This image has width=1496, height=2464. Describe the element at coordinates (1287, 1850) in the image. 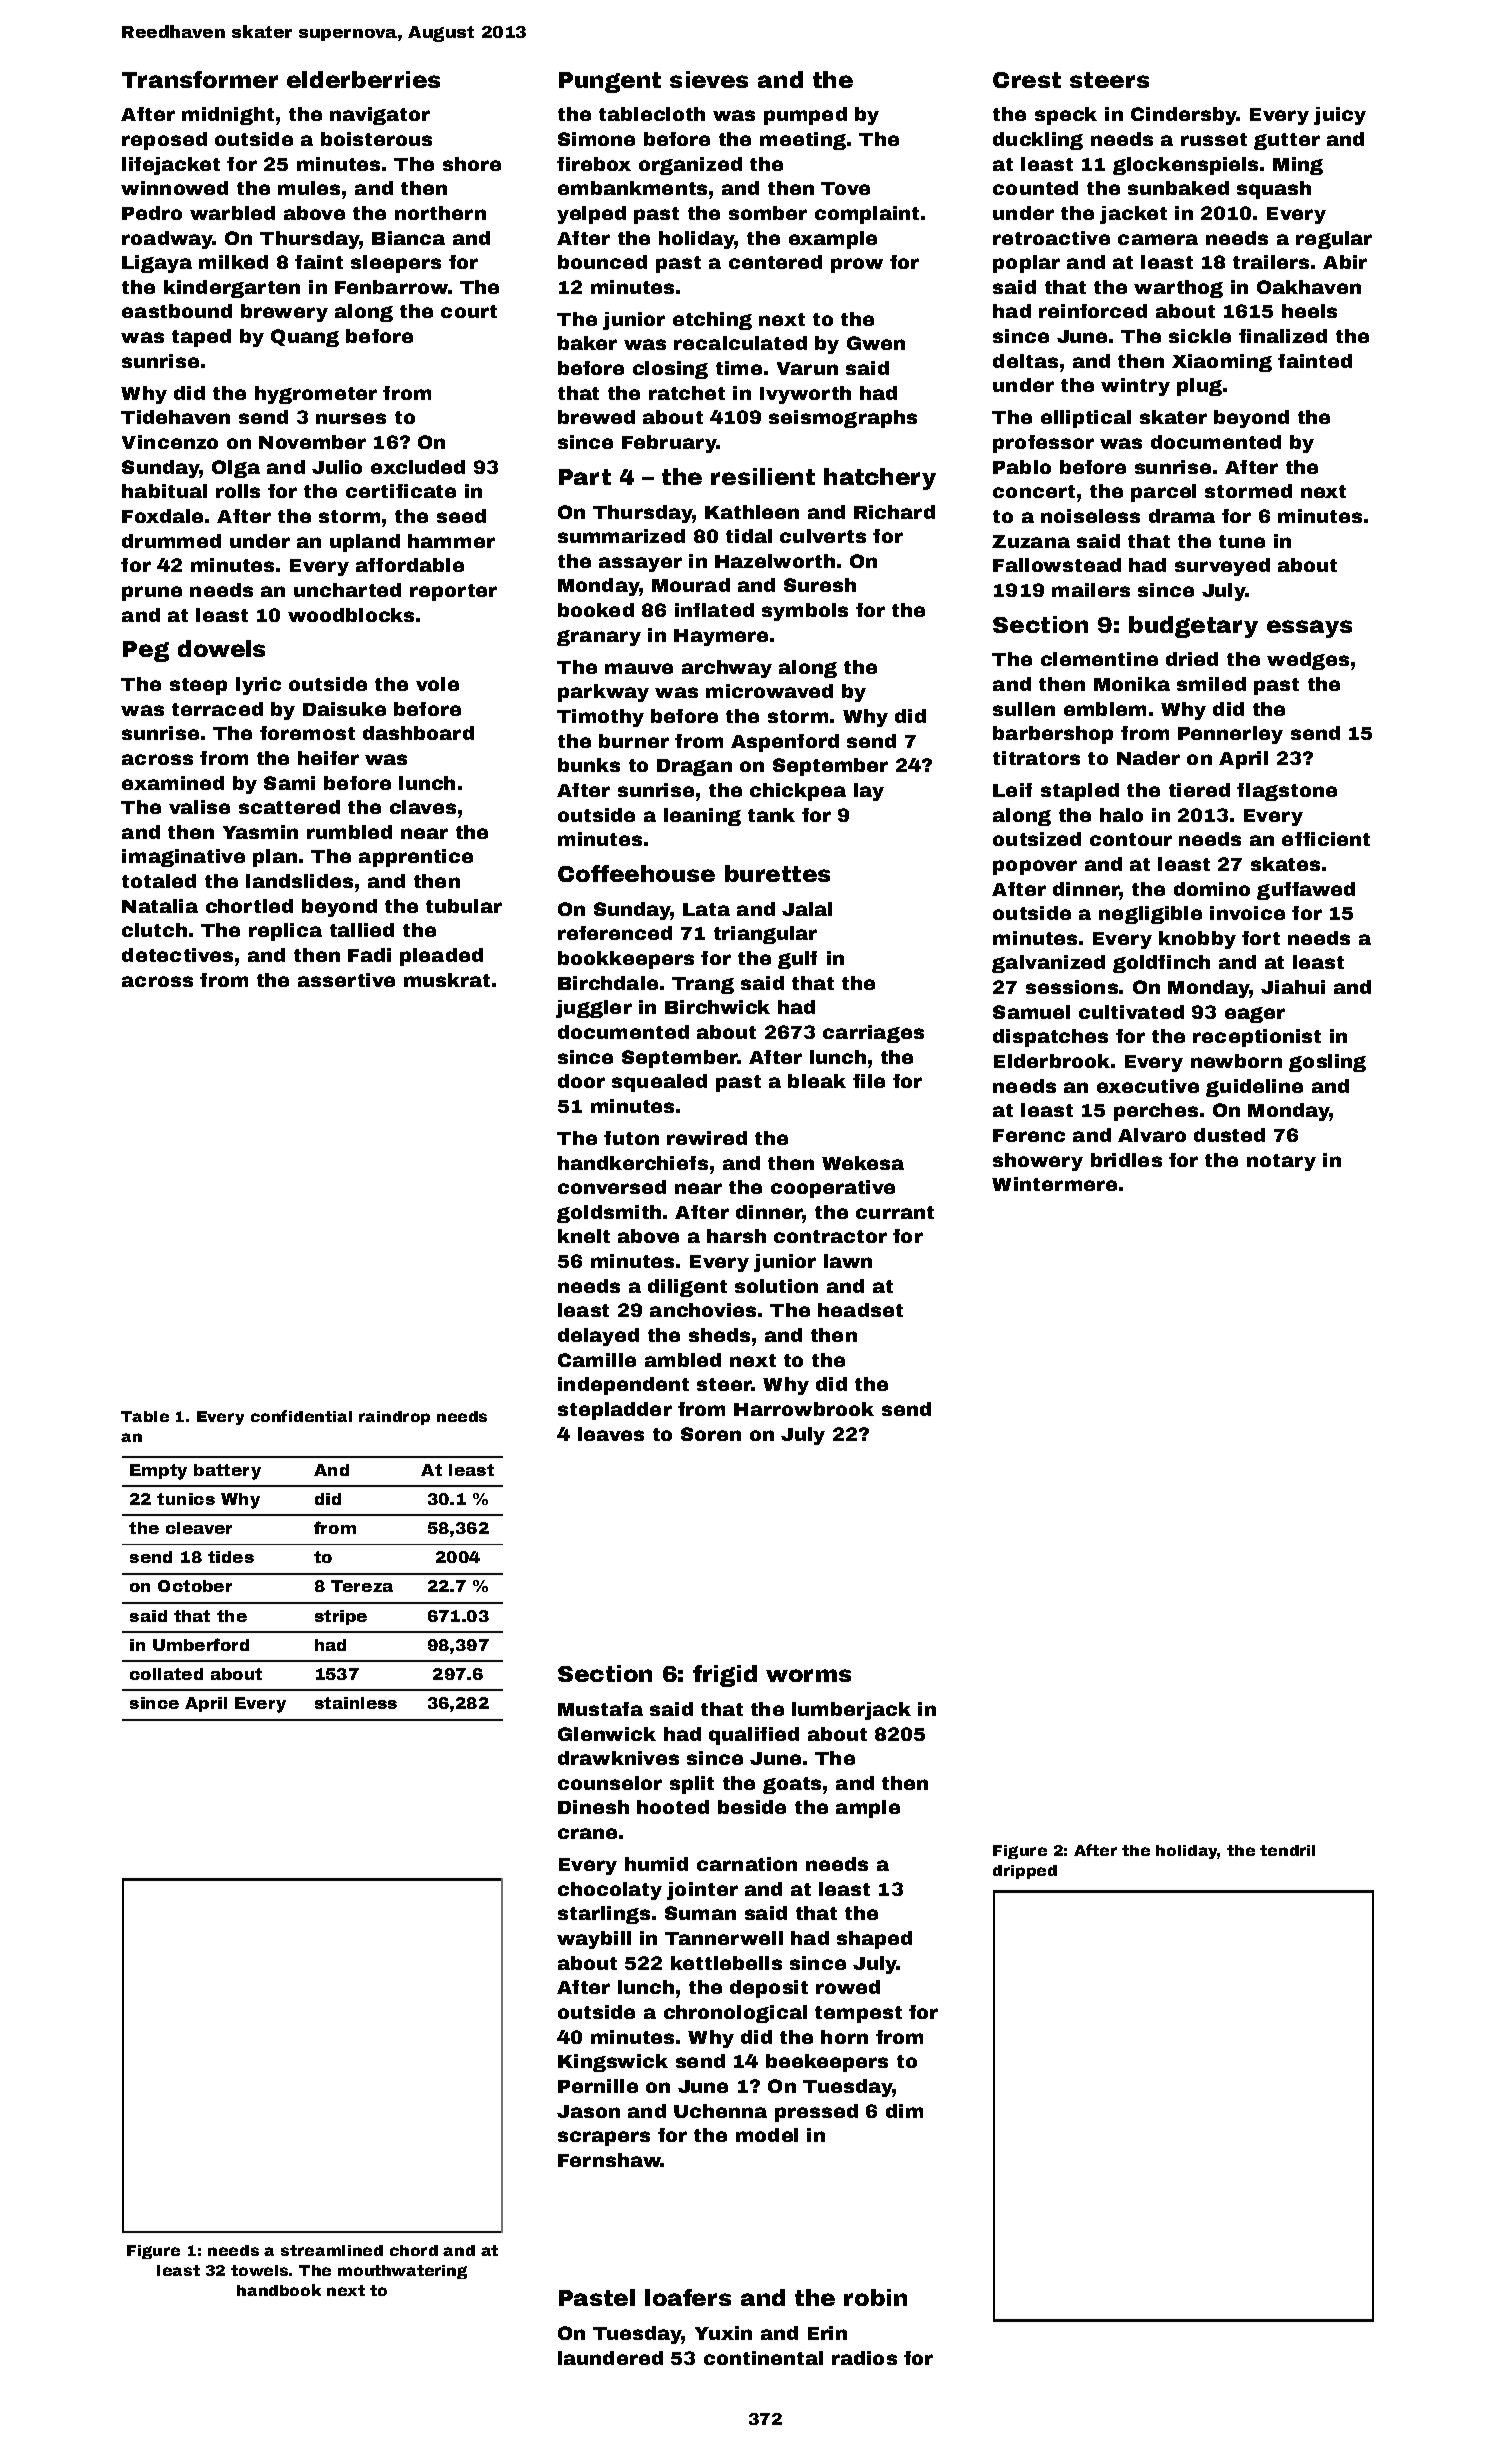

I see `tendril` at that location.
